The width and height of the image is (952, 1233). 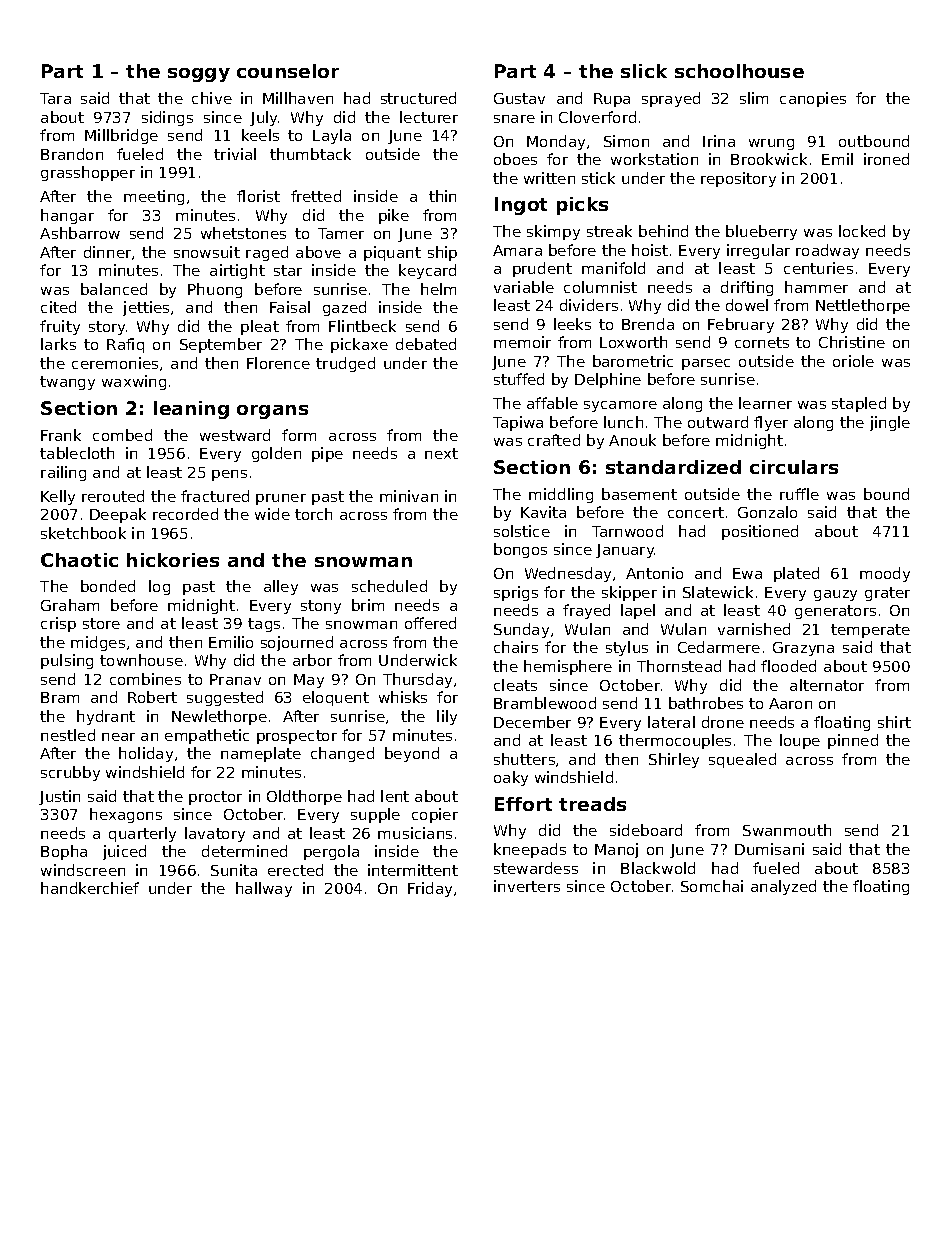 I want to click on Cedarmere, so click(x=719, y=647).
